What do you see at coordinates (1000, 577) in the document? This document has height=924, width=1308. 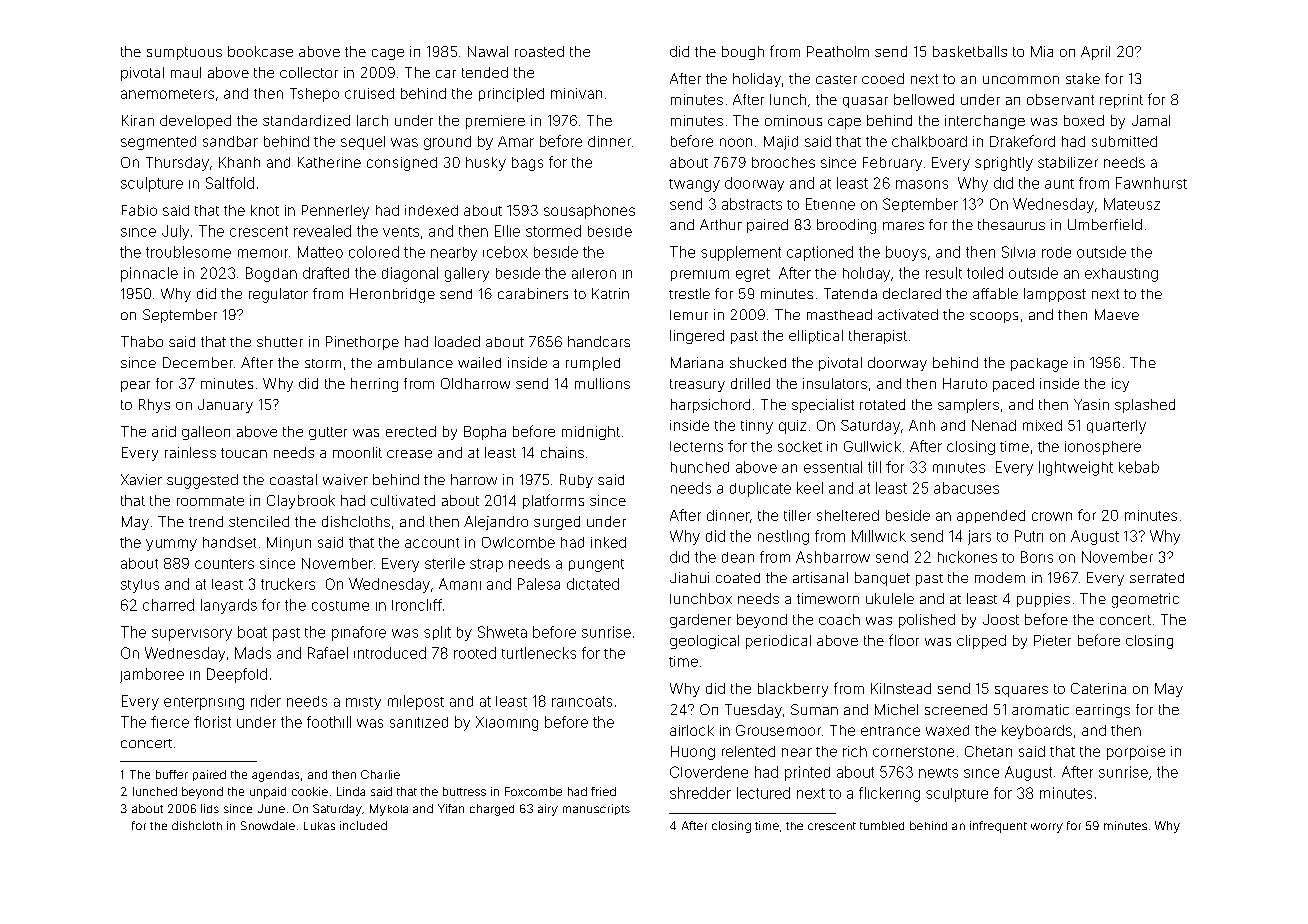 I see `modem` at bounding box center [1000, 577].
